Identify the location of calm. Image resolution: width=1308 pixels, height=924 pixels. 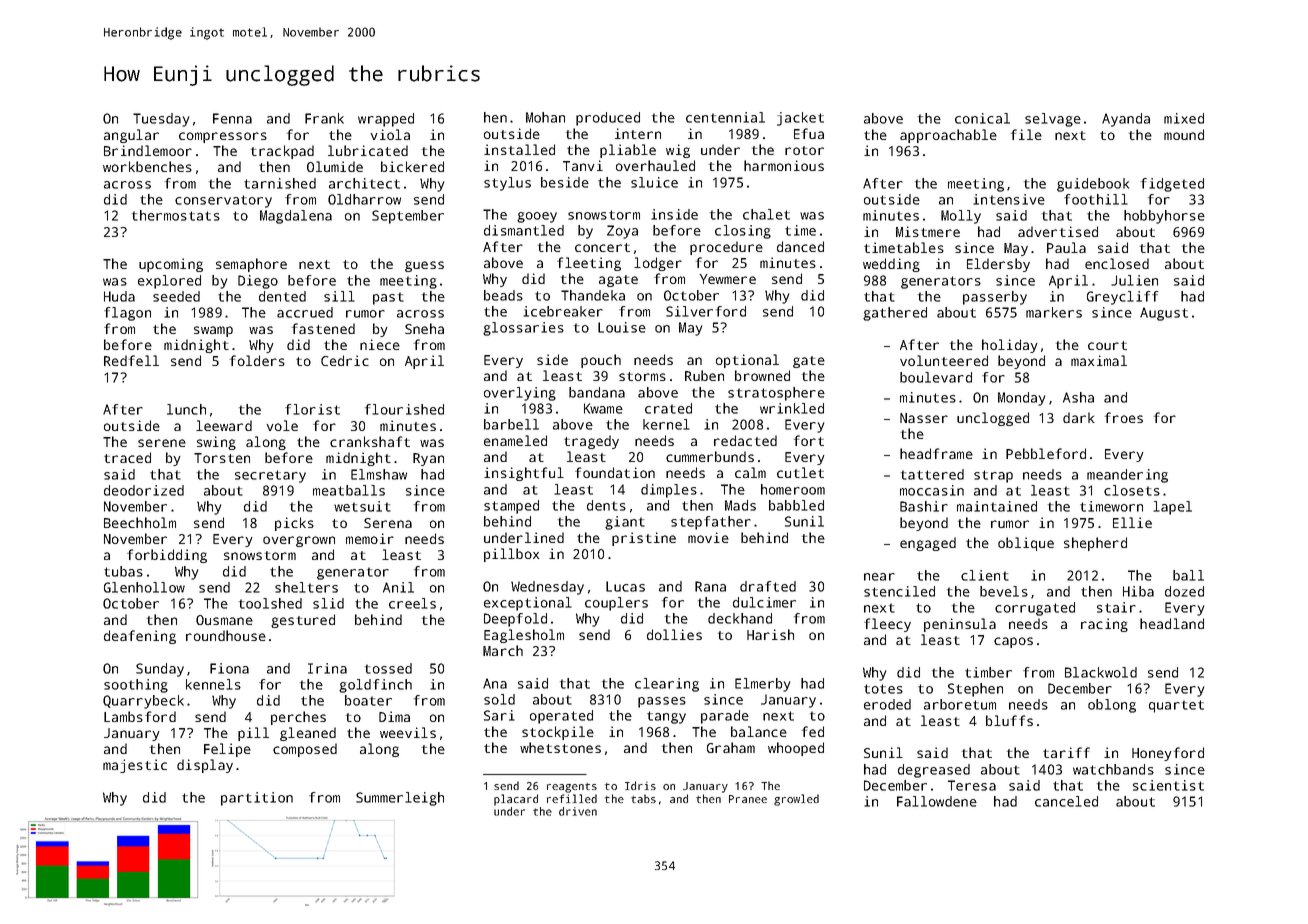
(750, 472).
